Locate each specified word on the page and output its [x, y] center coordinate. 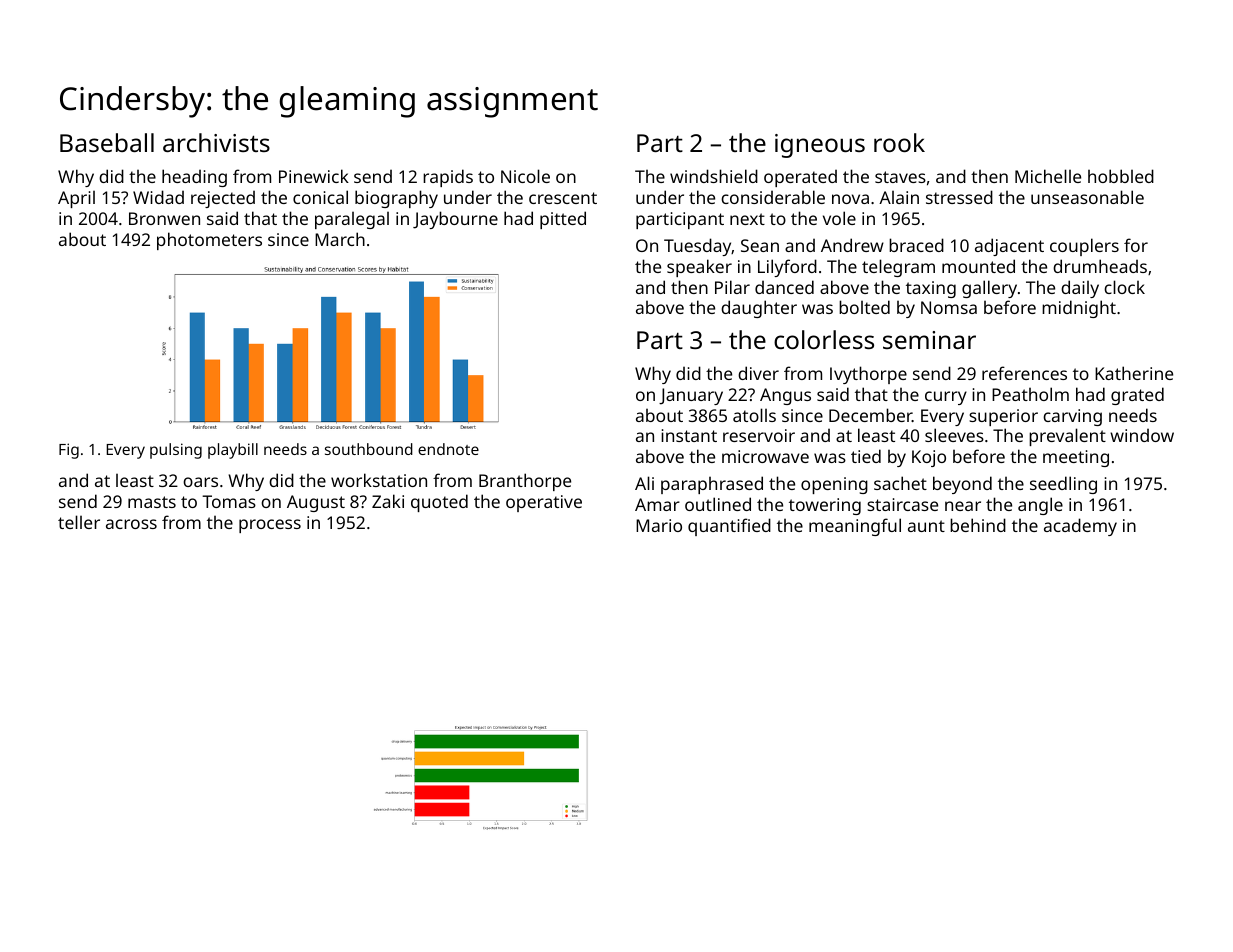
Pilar [732, 287]
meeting [1076, 458]
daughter [759, 309]
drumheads [1100, 266]
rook [899, 142]
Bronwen [164, 218]
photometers [209, 241]
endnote [448, 449]
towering [825, 506]
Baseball [107, 142]
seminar [929, 340]
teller [79, 522]
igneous [820, 146]
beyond [962, 485]
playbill [233, 451]
